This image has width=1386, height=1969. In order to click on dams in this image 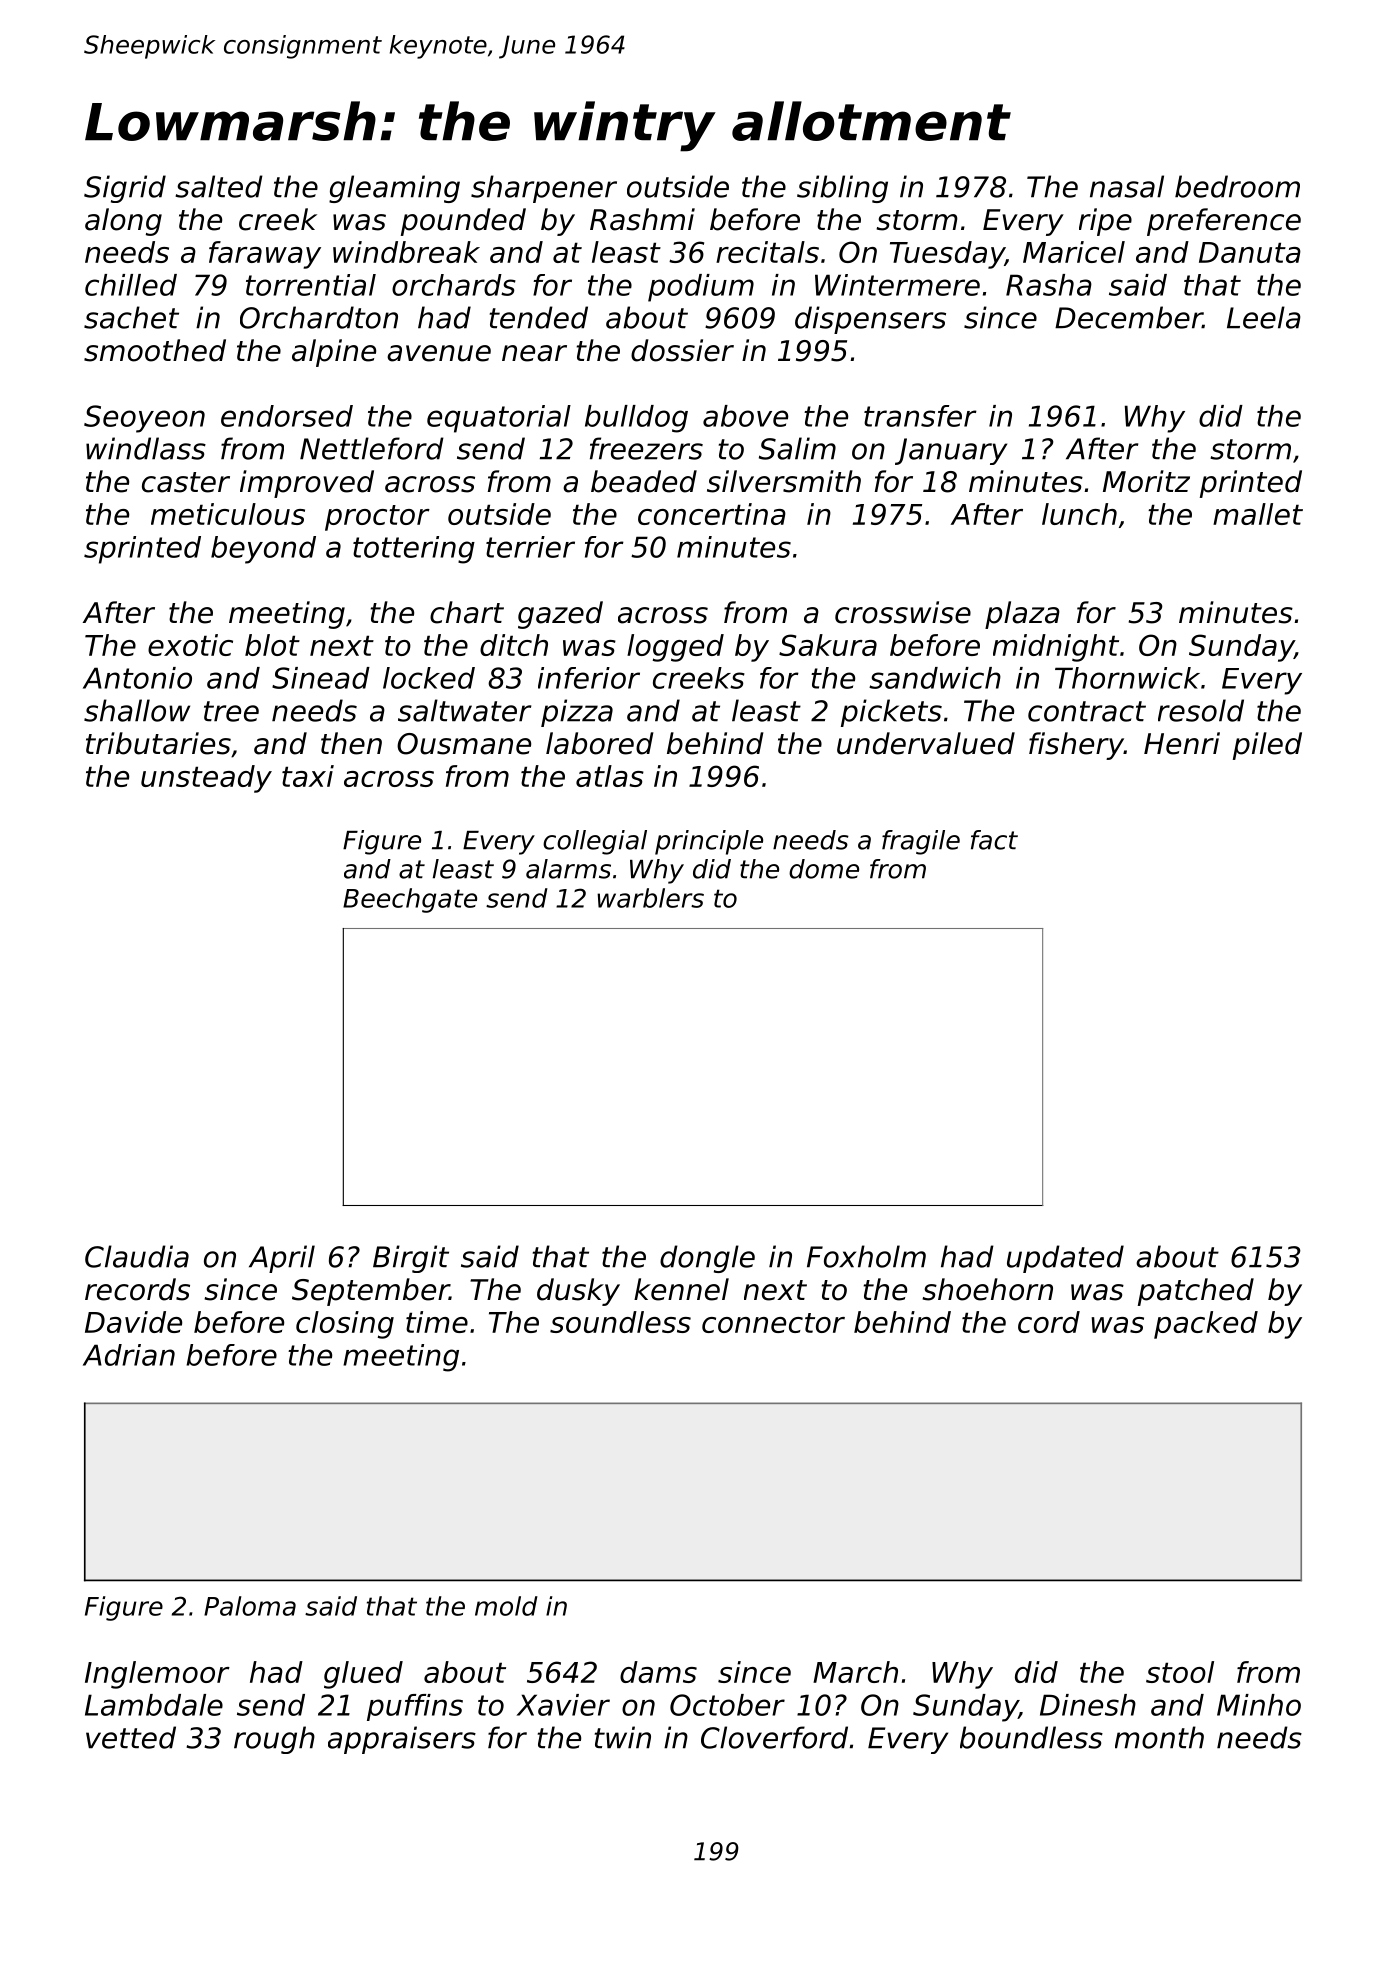, I will do `click(658, 1672)`.
